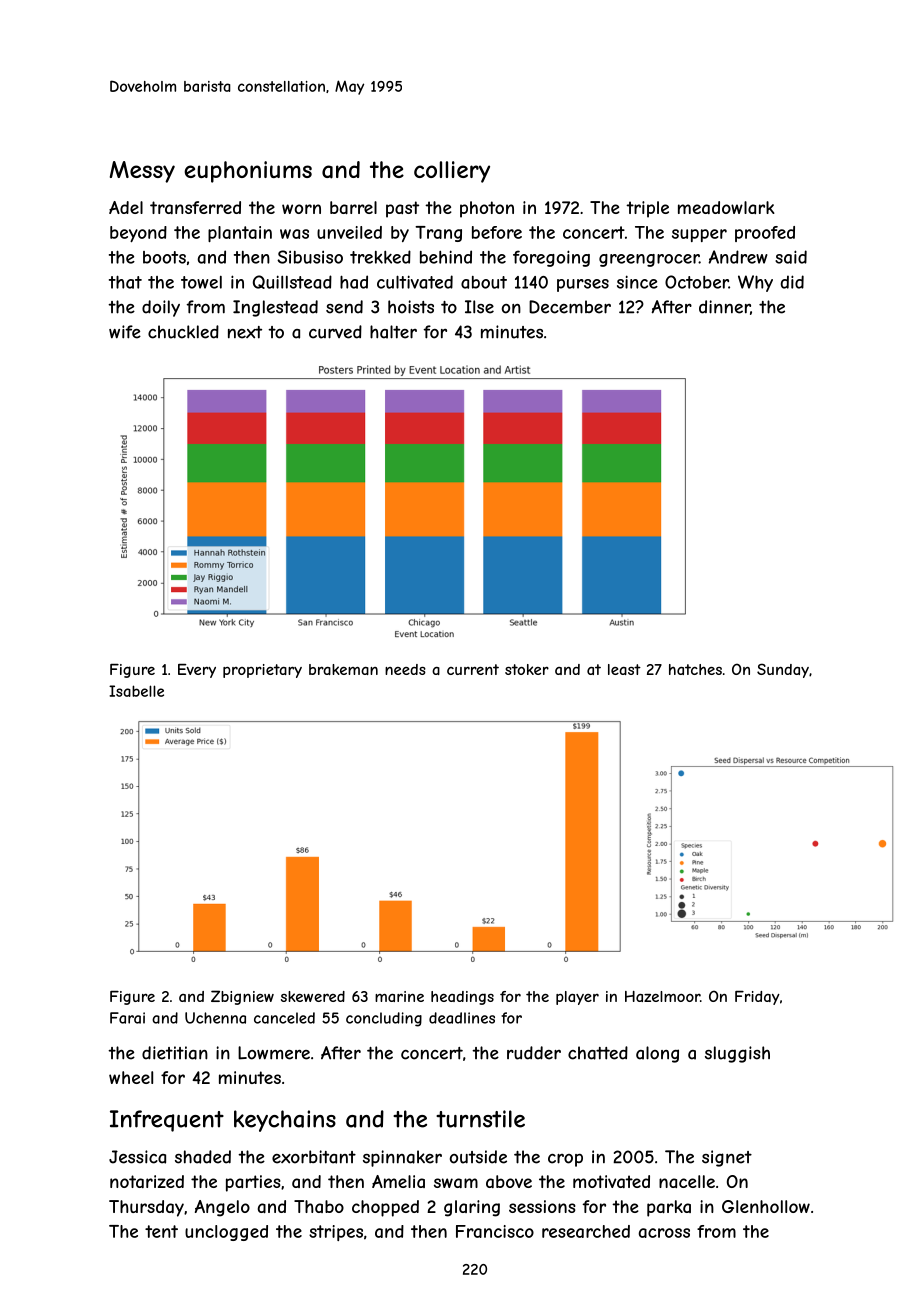  Describe the element at coordinates (583, 285) in the page. I see `purses` at that location.
